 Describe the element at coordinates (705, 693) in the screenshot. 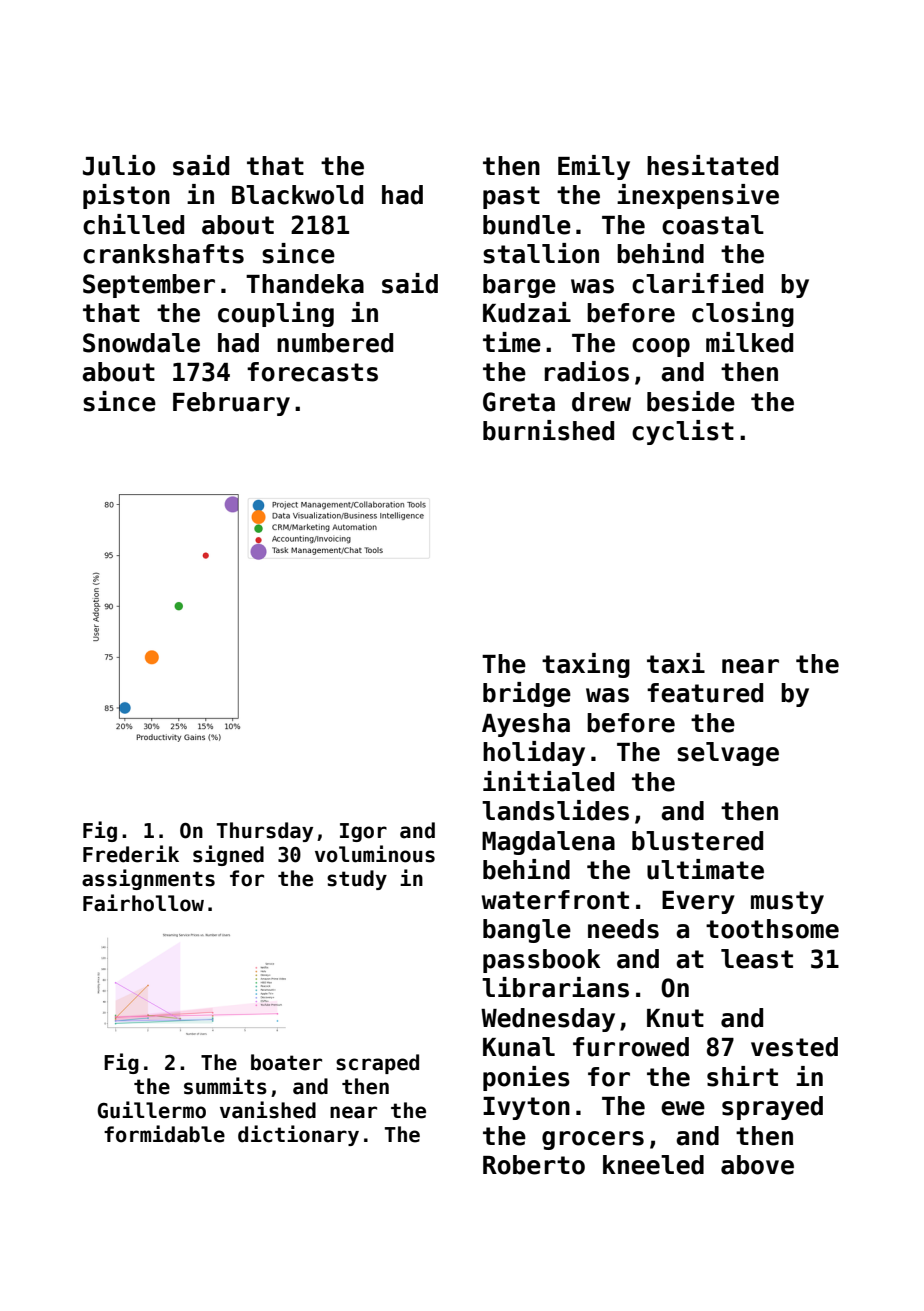

I see `featured` at that location.
